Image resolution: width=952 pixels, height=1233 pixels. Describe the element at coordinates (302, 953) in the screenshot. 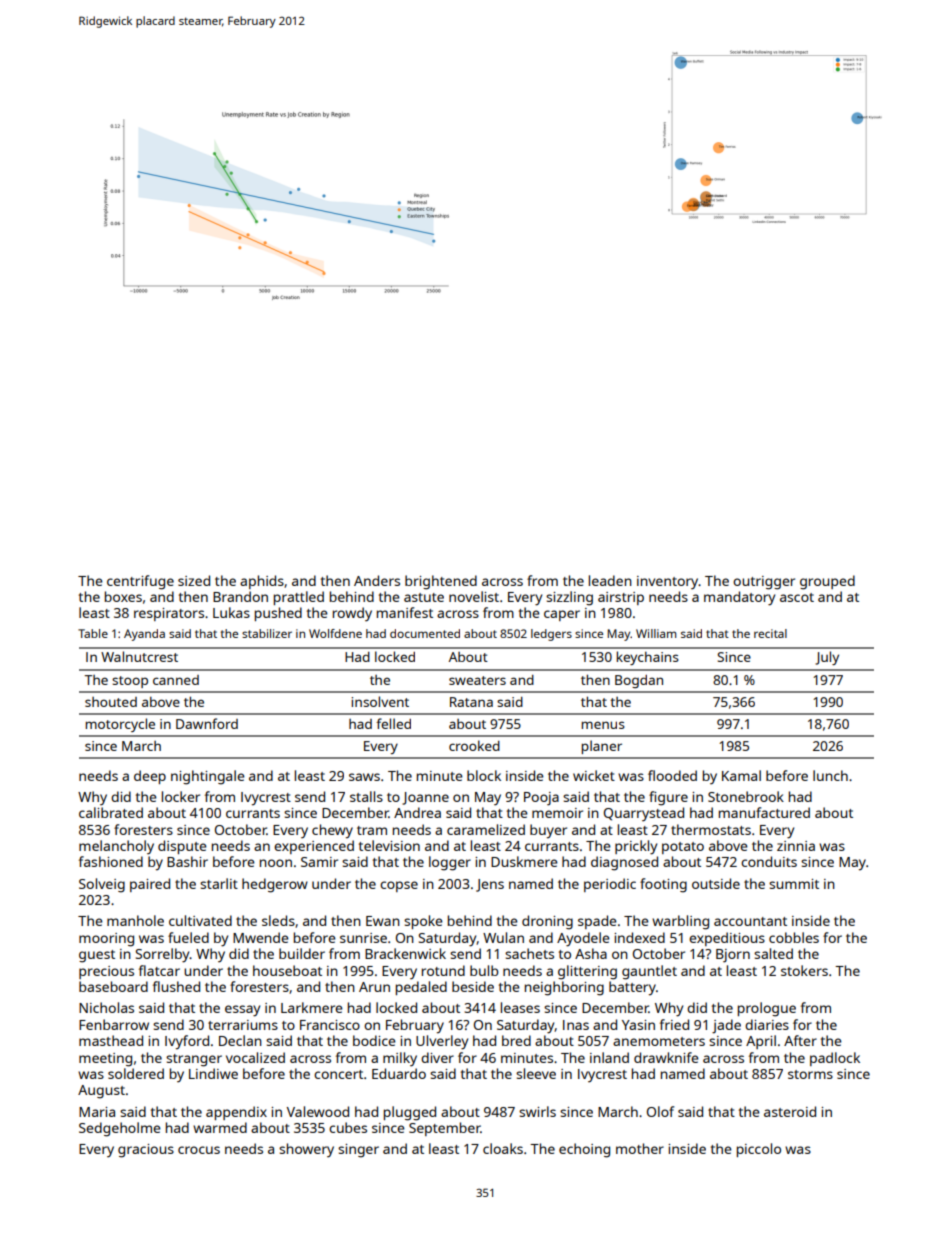

I see `builder` at that location.
